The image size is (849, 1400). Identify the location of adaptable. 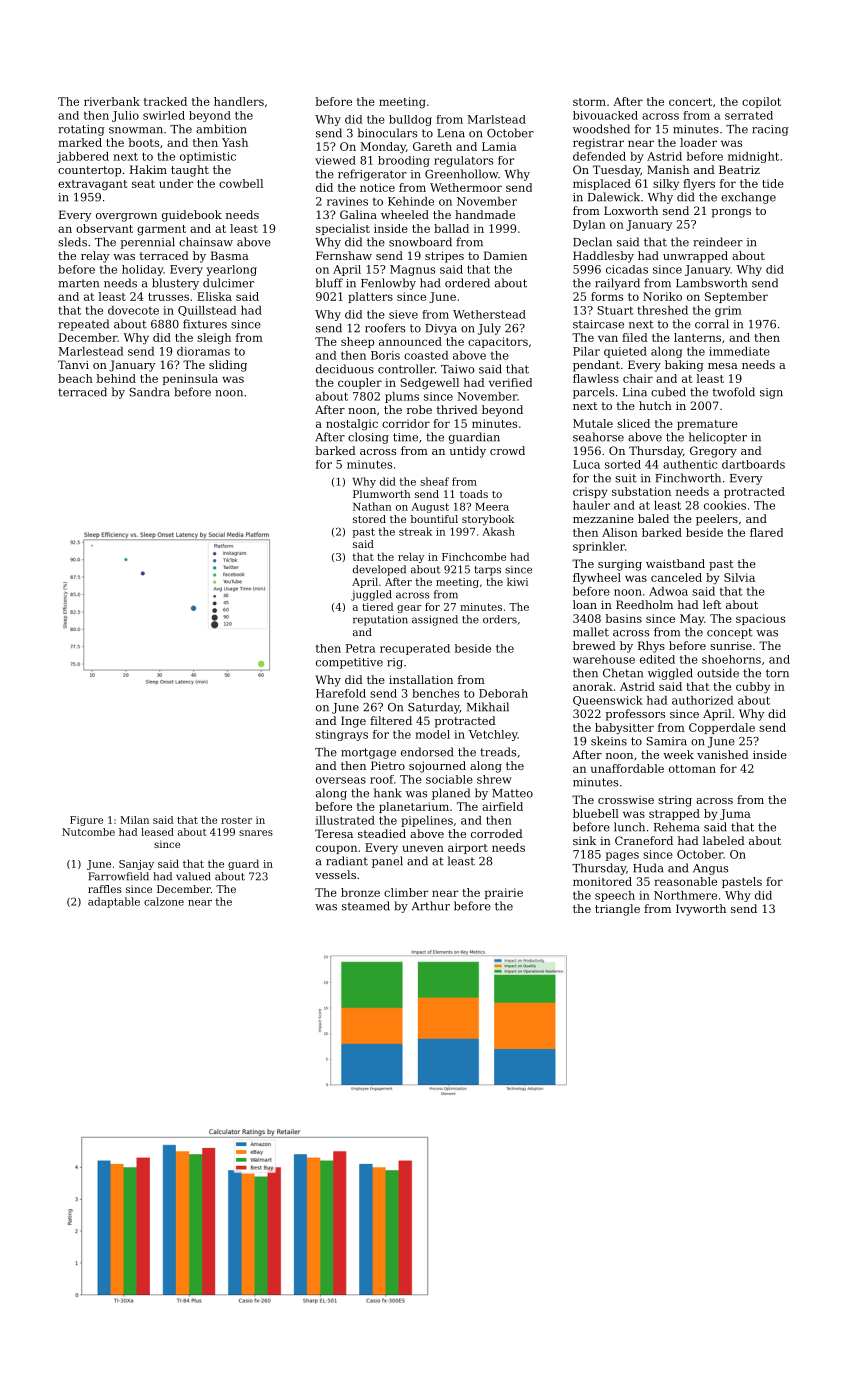
(114, 902).
